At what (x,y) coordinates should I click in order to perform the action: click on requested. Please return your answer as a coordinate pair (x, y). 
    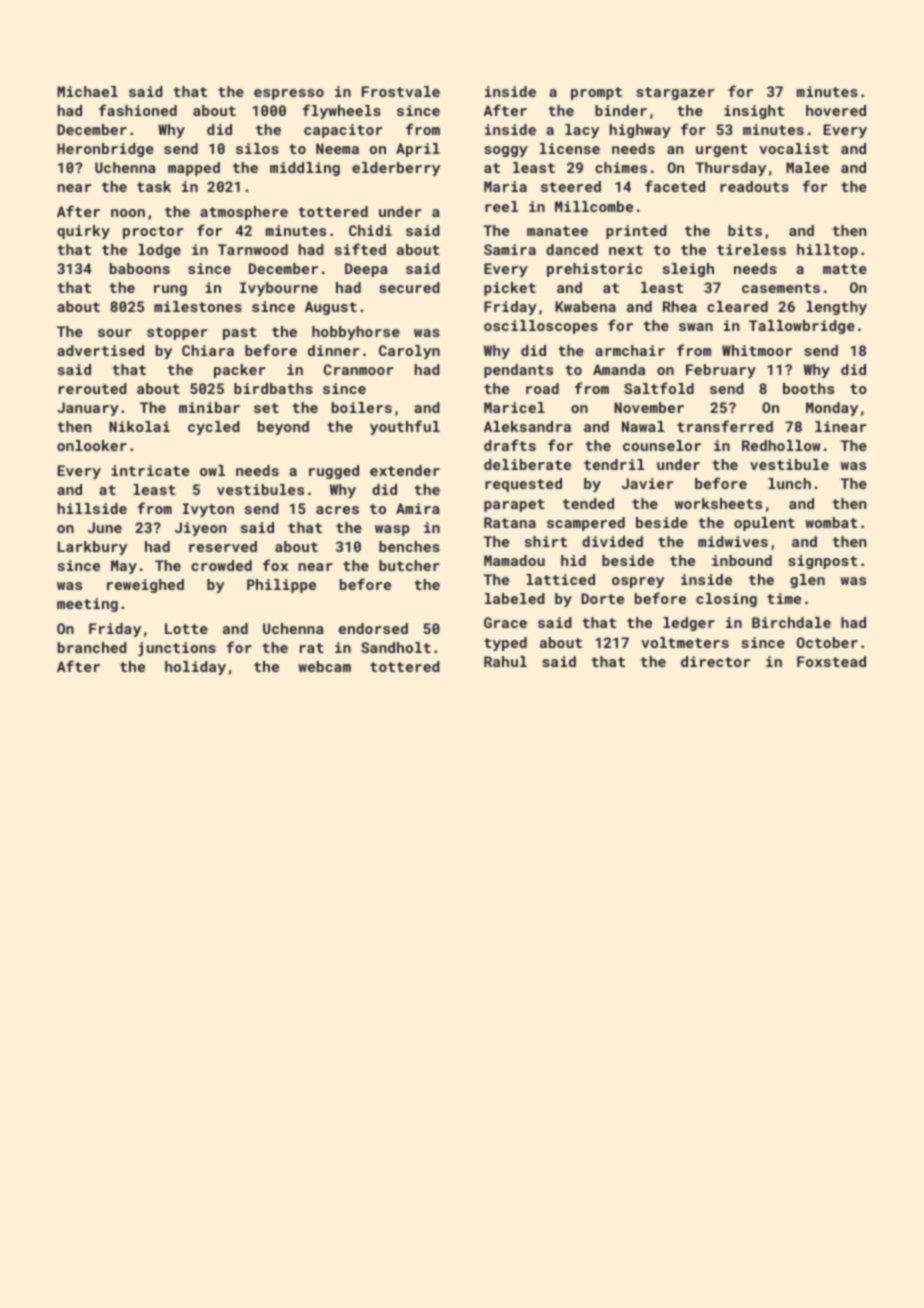
    Looking at the image, I should click on (523, 485).
